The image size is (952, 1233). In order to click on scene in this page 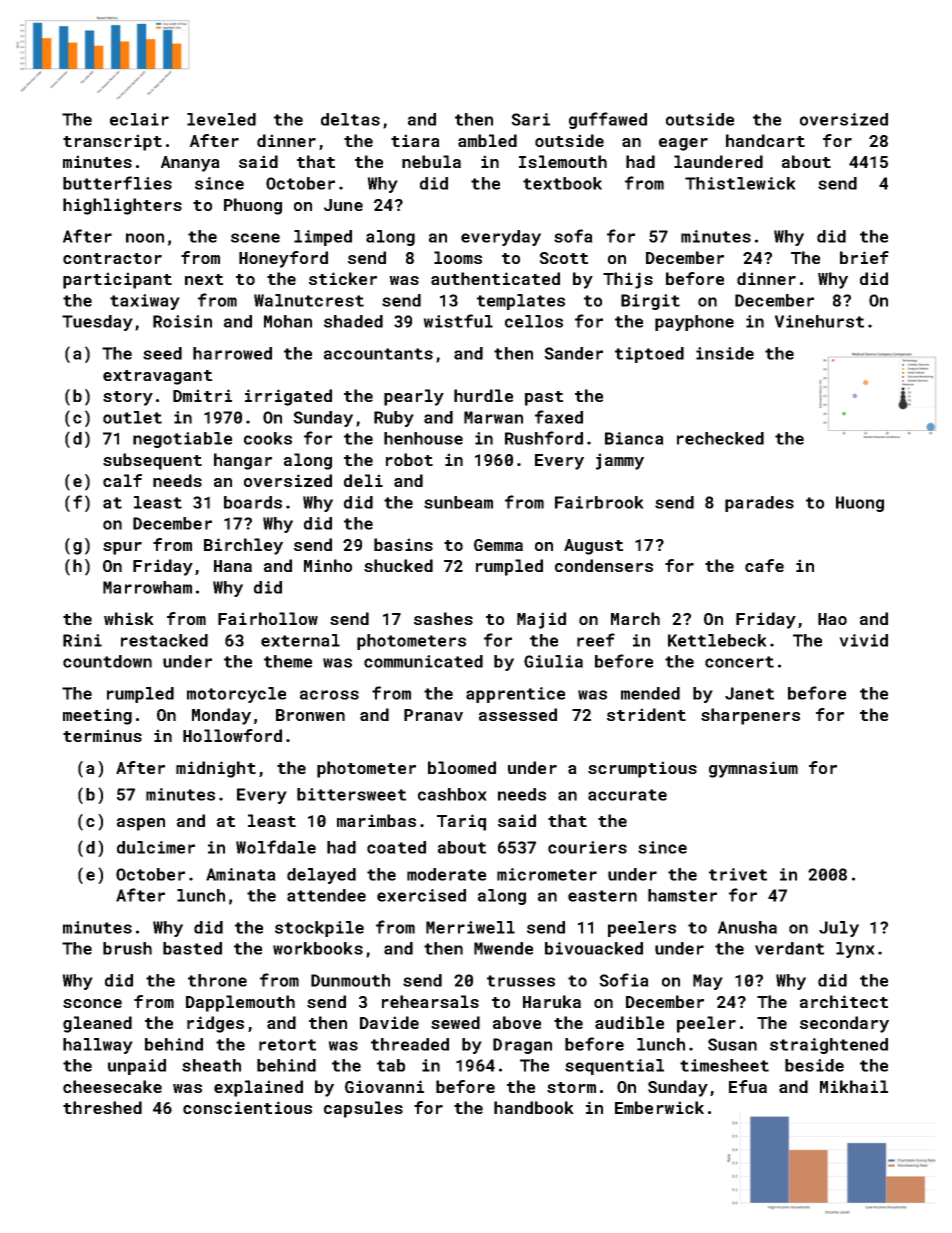, I will do `click(255, 238)`.
